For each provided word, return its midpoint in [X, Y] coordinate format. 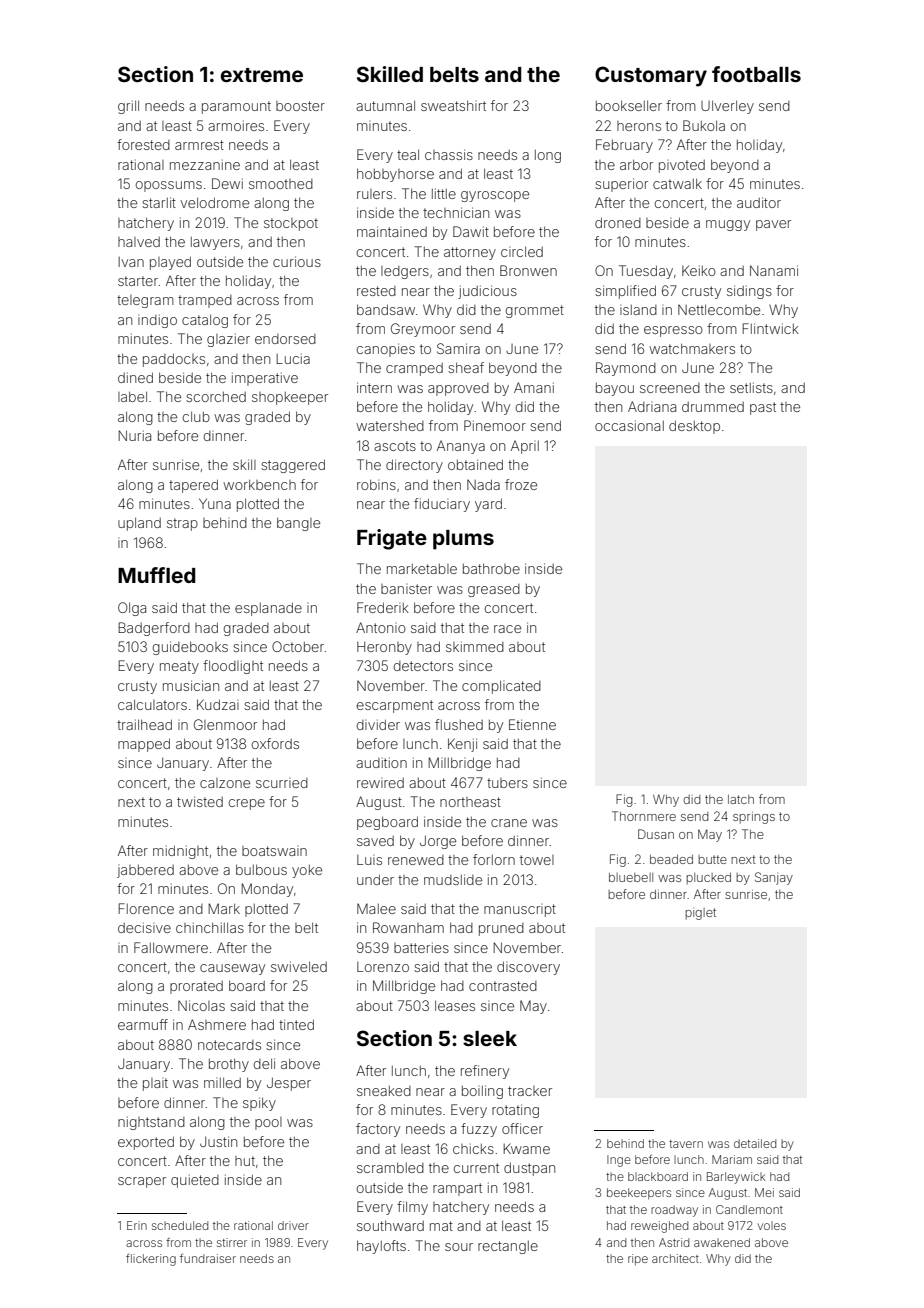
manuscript [520, 910]
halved [139, 242]
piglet [700, 914]
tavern [686, 1144]
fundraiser [208, 1258]
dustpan [529, 1169]
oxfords [275, 743]
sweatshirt [453, 105]
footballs [756, 74]
